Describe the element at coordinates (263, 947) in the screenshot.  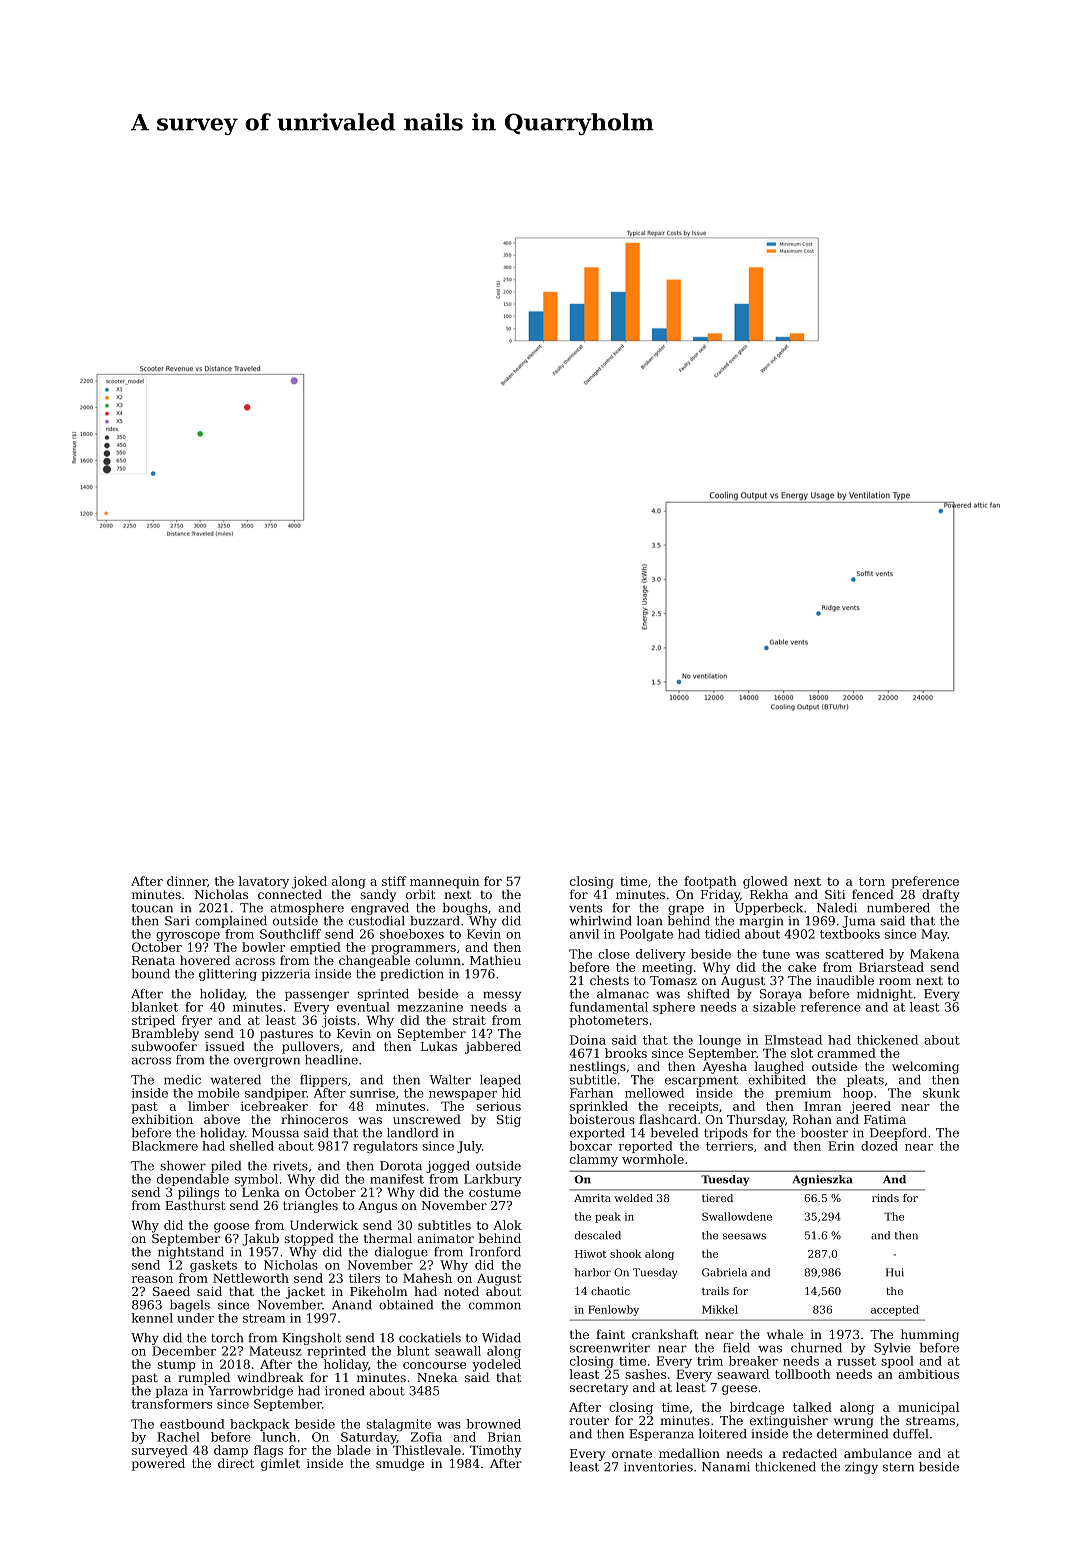
I see `bowler` at that location.
